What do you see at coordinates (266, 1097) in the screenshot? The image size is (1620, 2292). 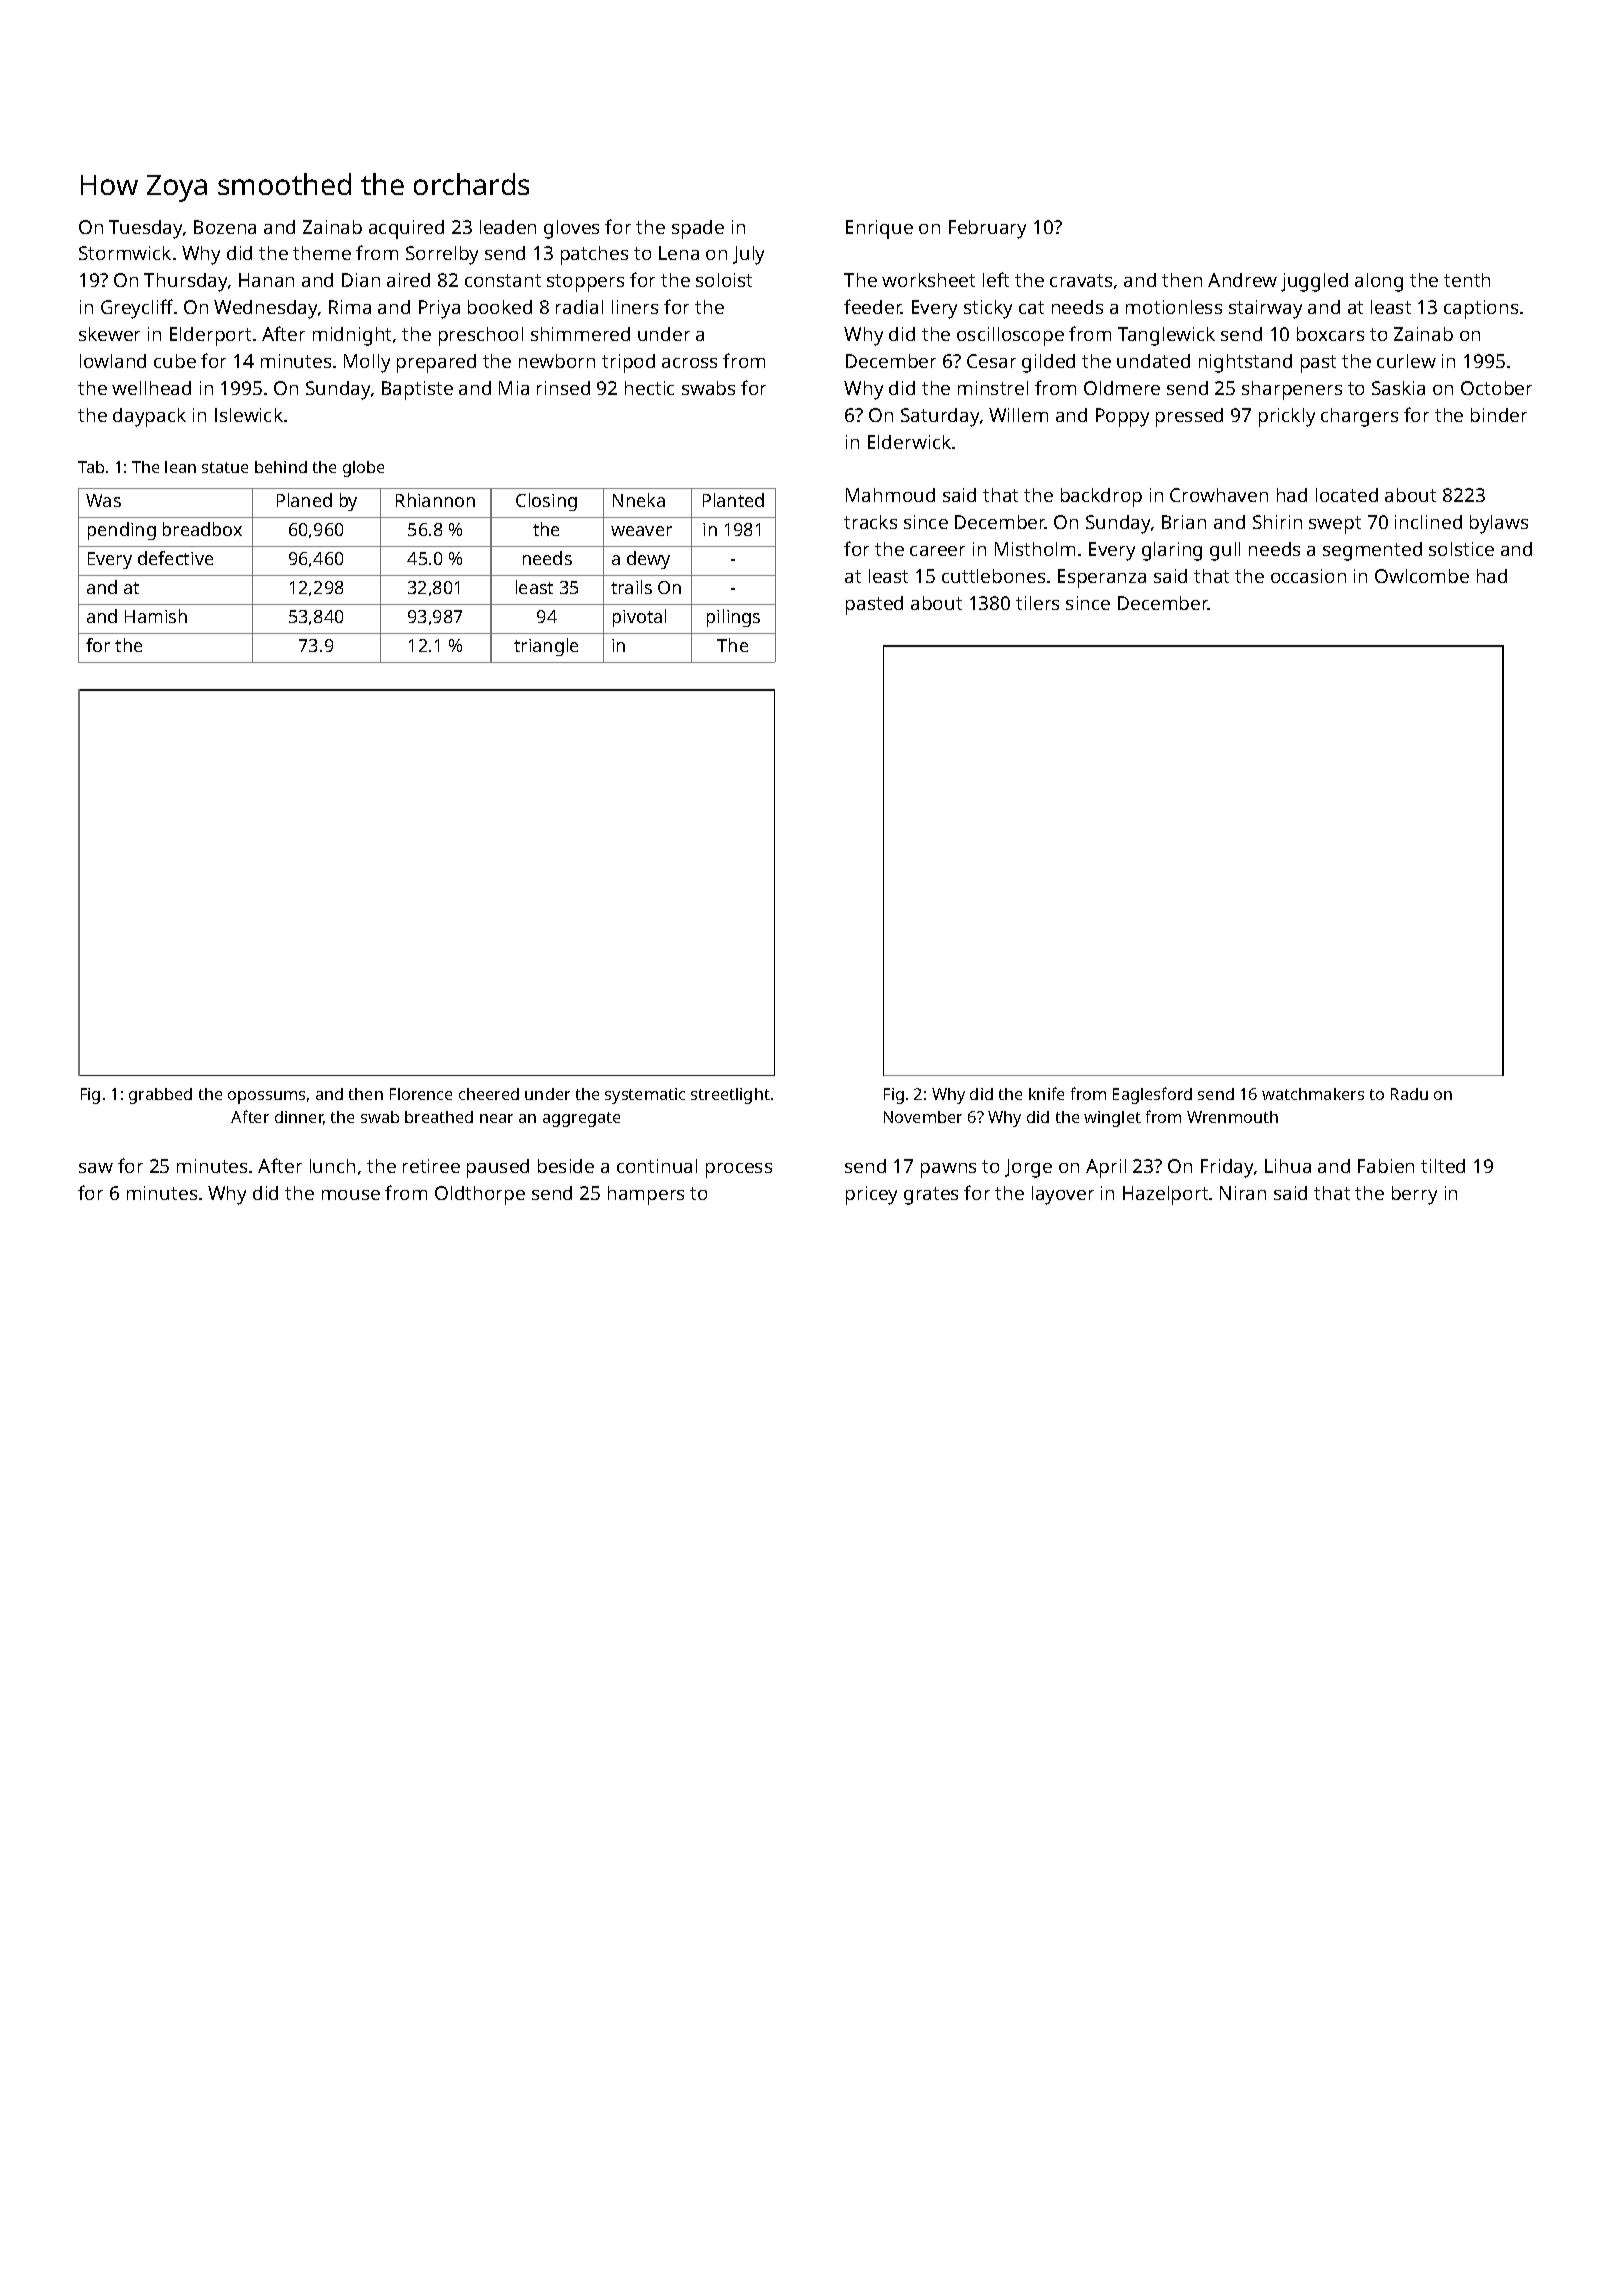 I see `opossums` at bounding box center [266, 1097].
